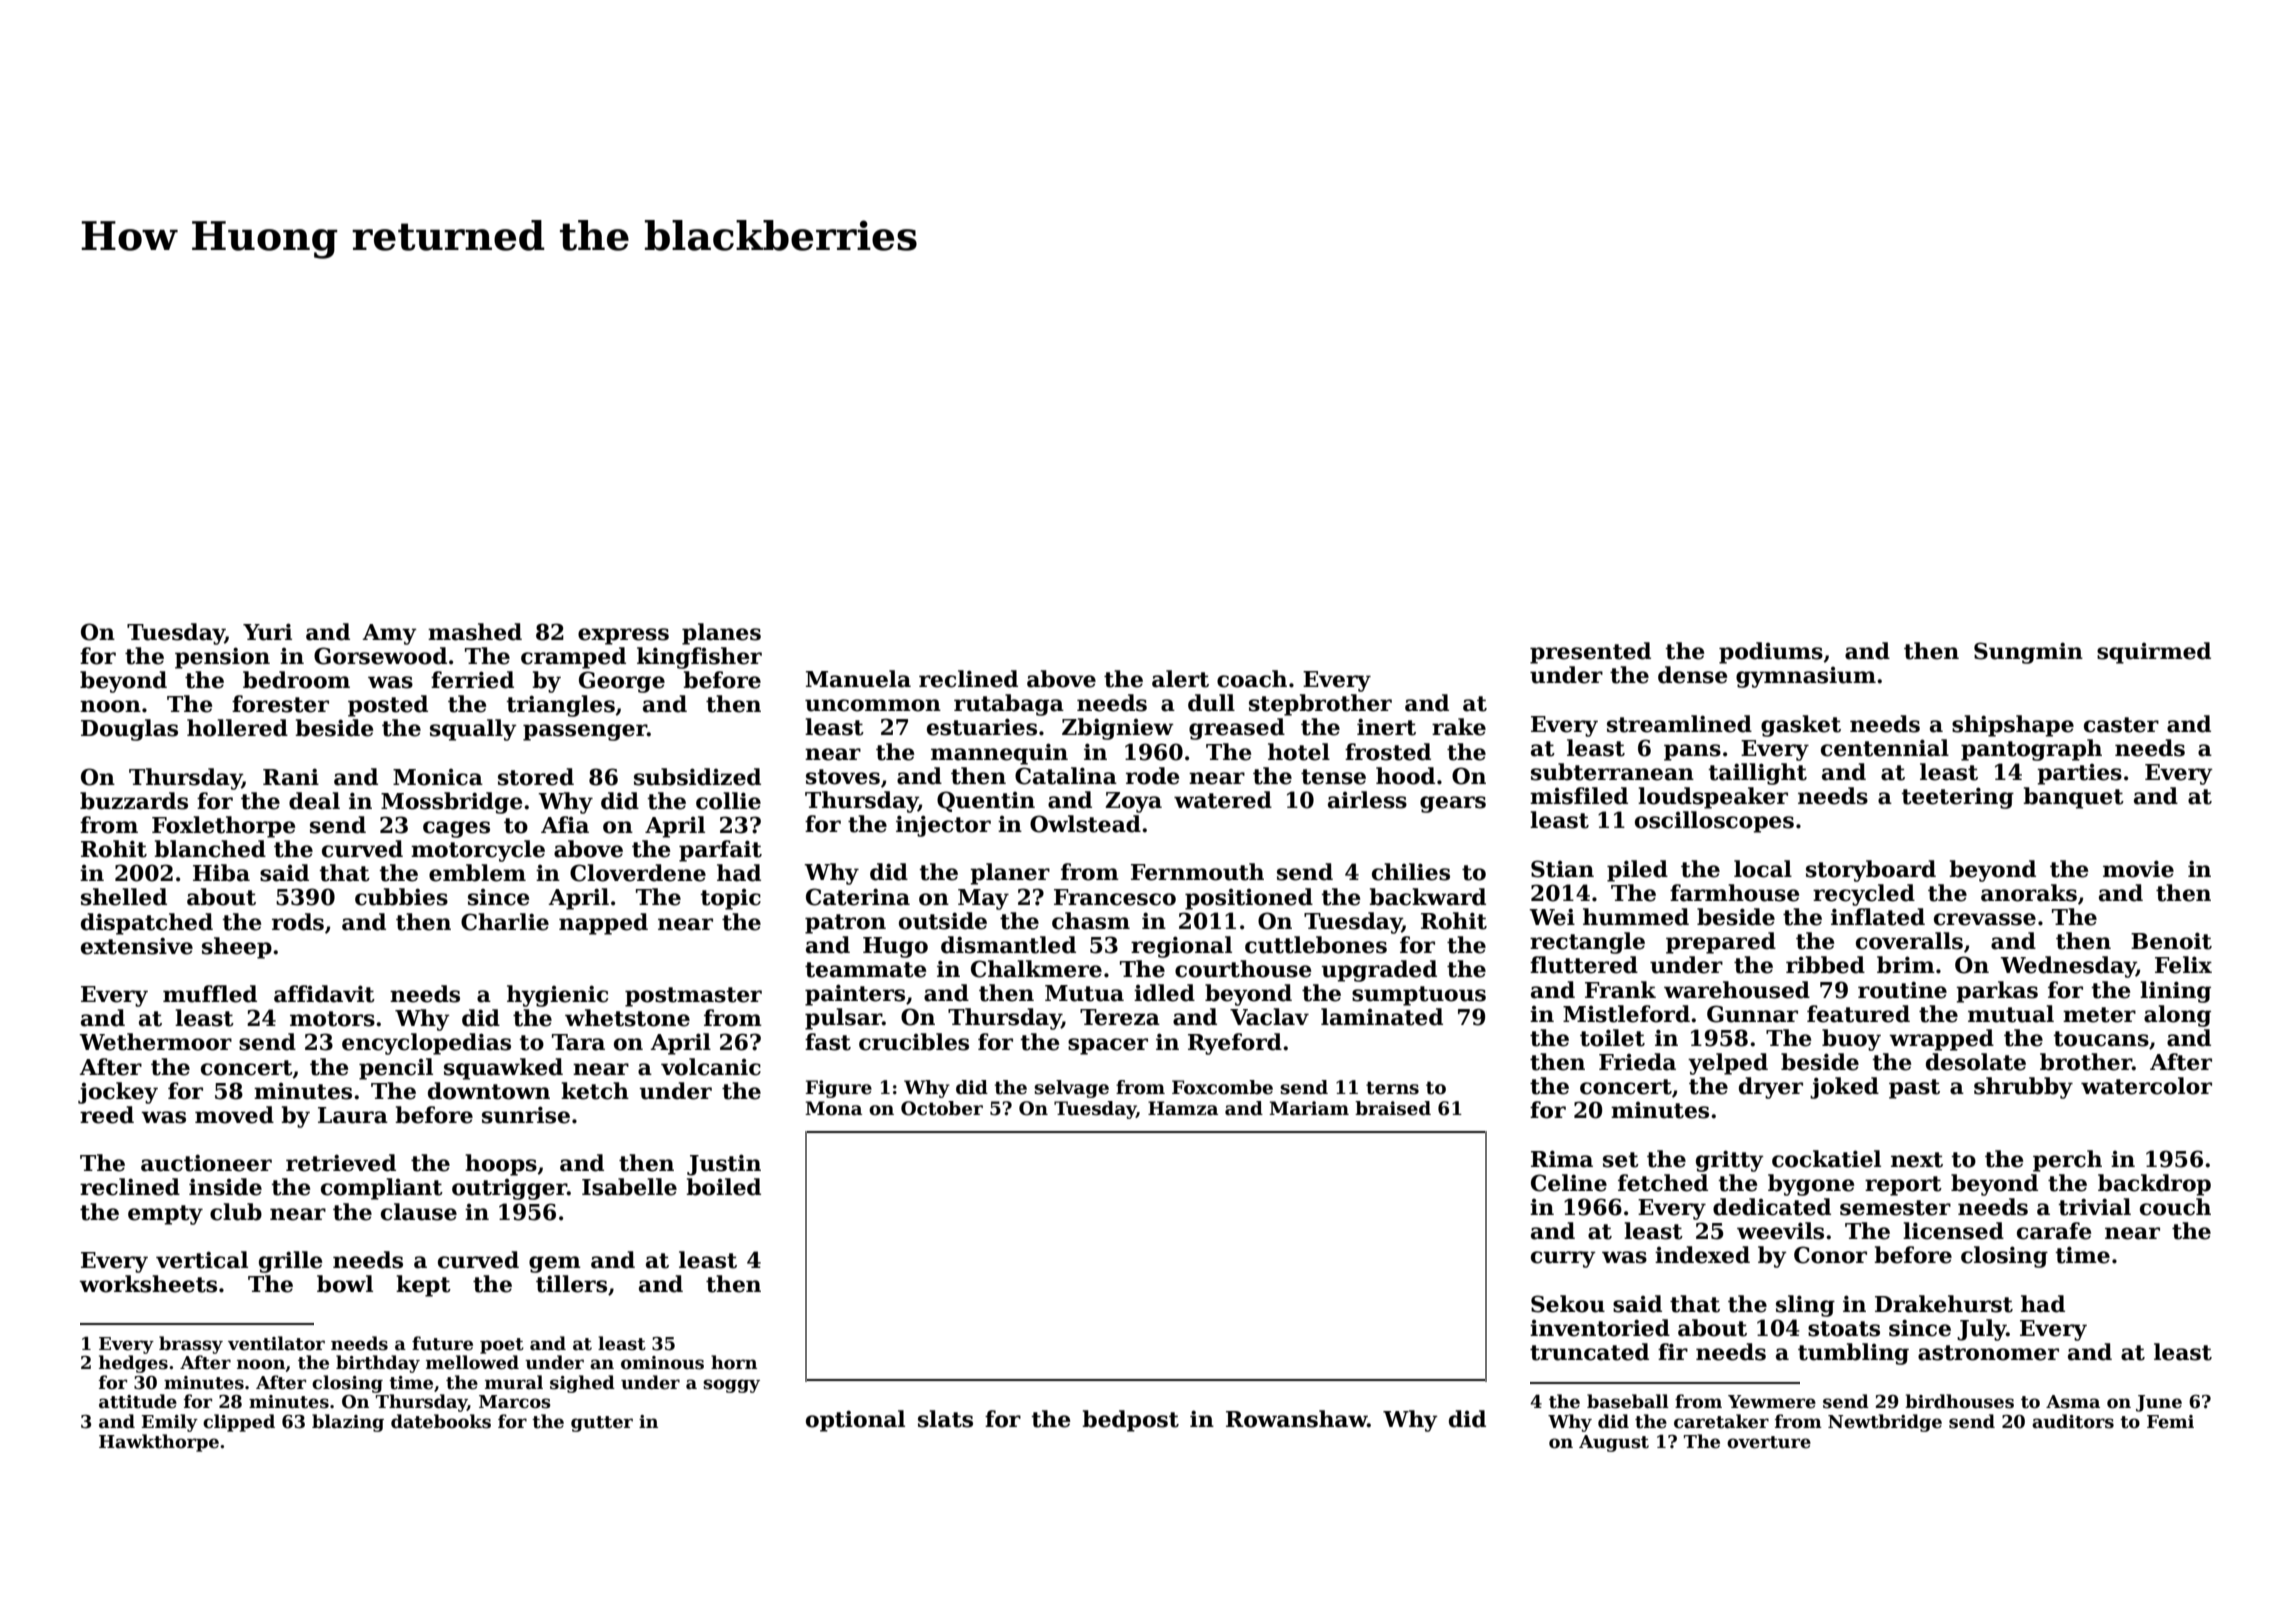 Image resolution: width=2292 pixels, height=1620 pixels. Describe the element at coordinates (1569, 1183) in the image. I see `Celine` at that location.
